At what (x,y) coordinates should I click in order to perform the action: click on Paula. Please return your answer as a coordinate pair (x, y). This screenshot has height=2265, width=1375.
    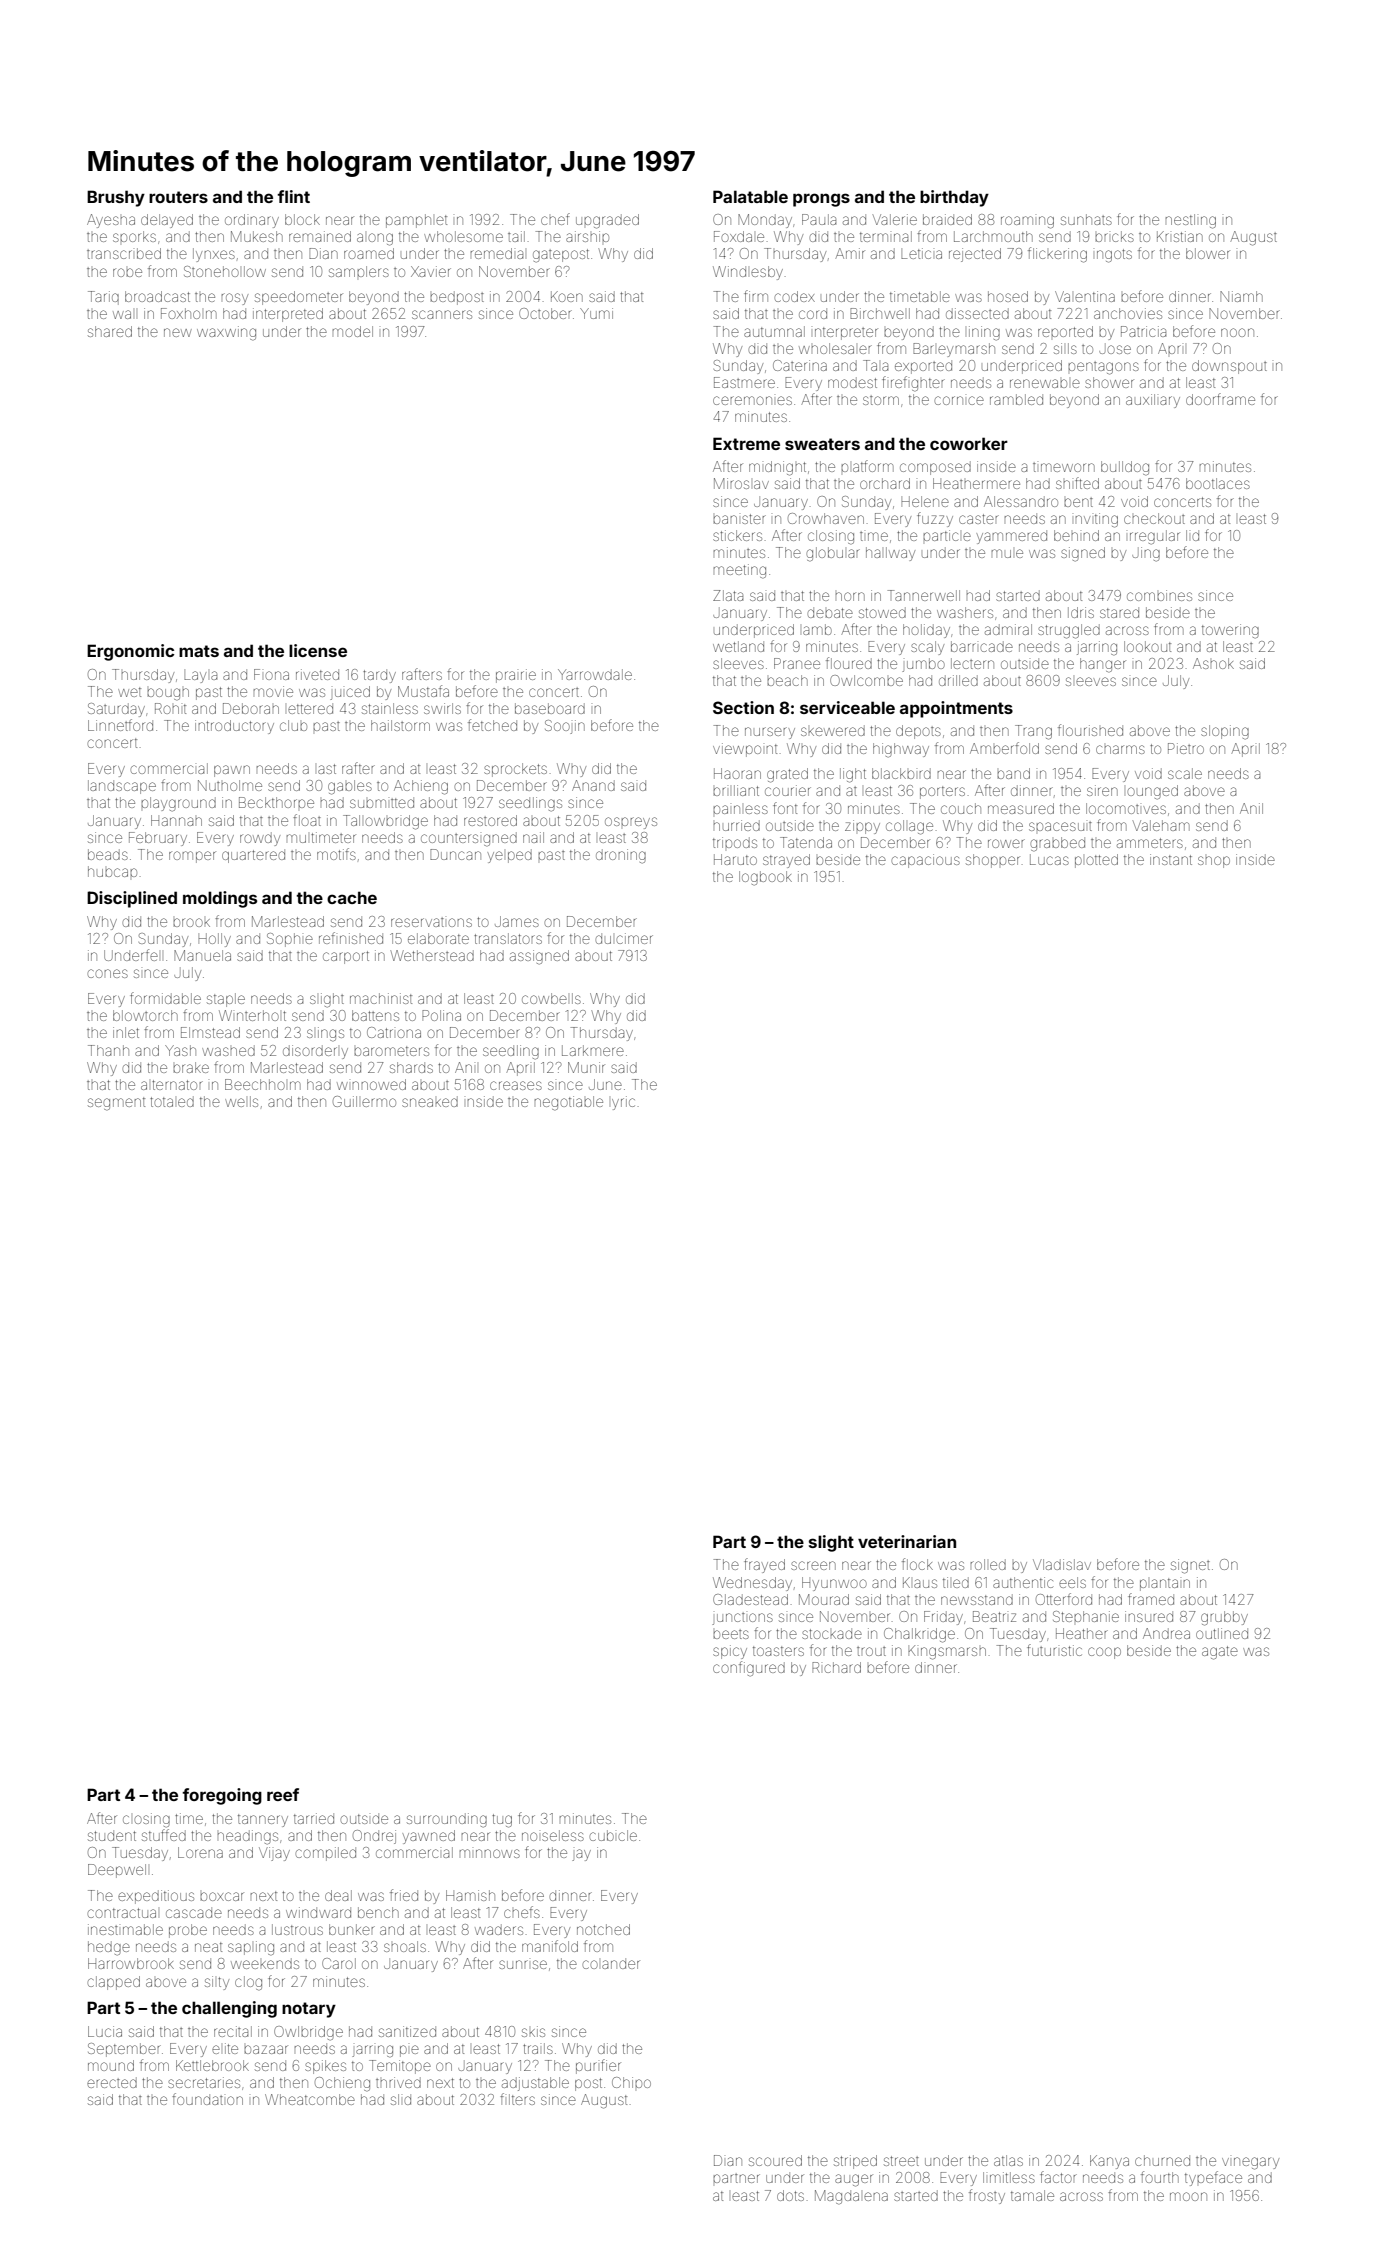
    Looking at the image, I should click on (819, 219).
